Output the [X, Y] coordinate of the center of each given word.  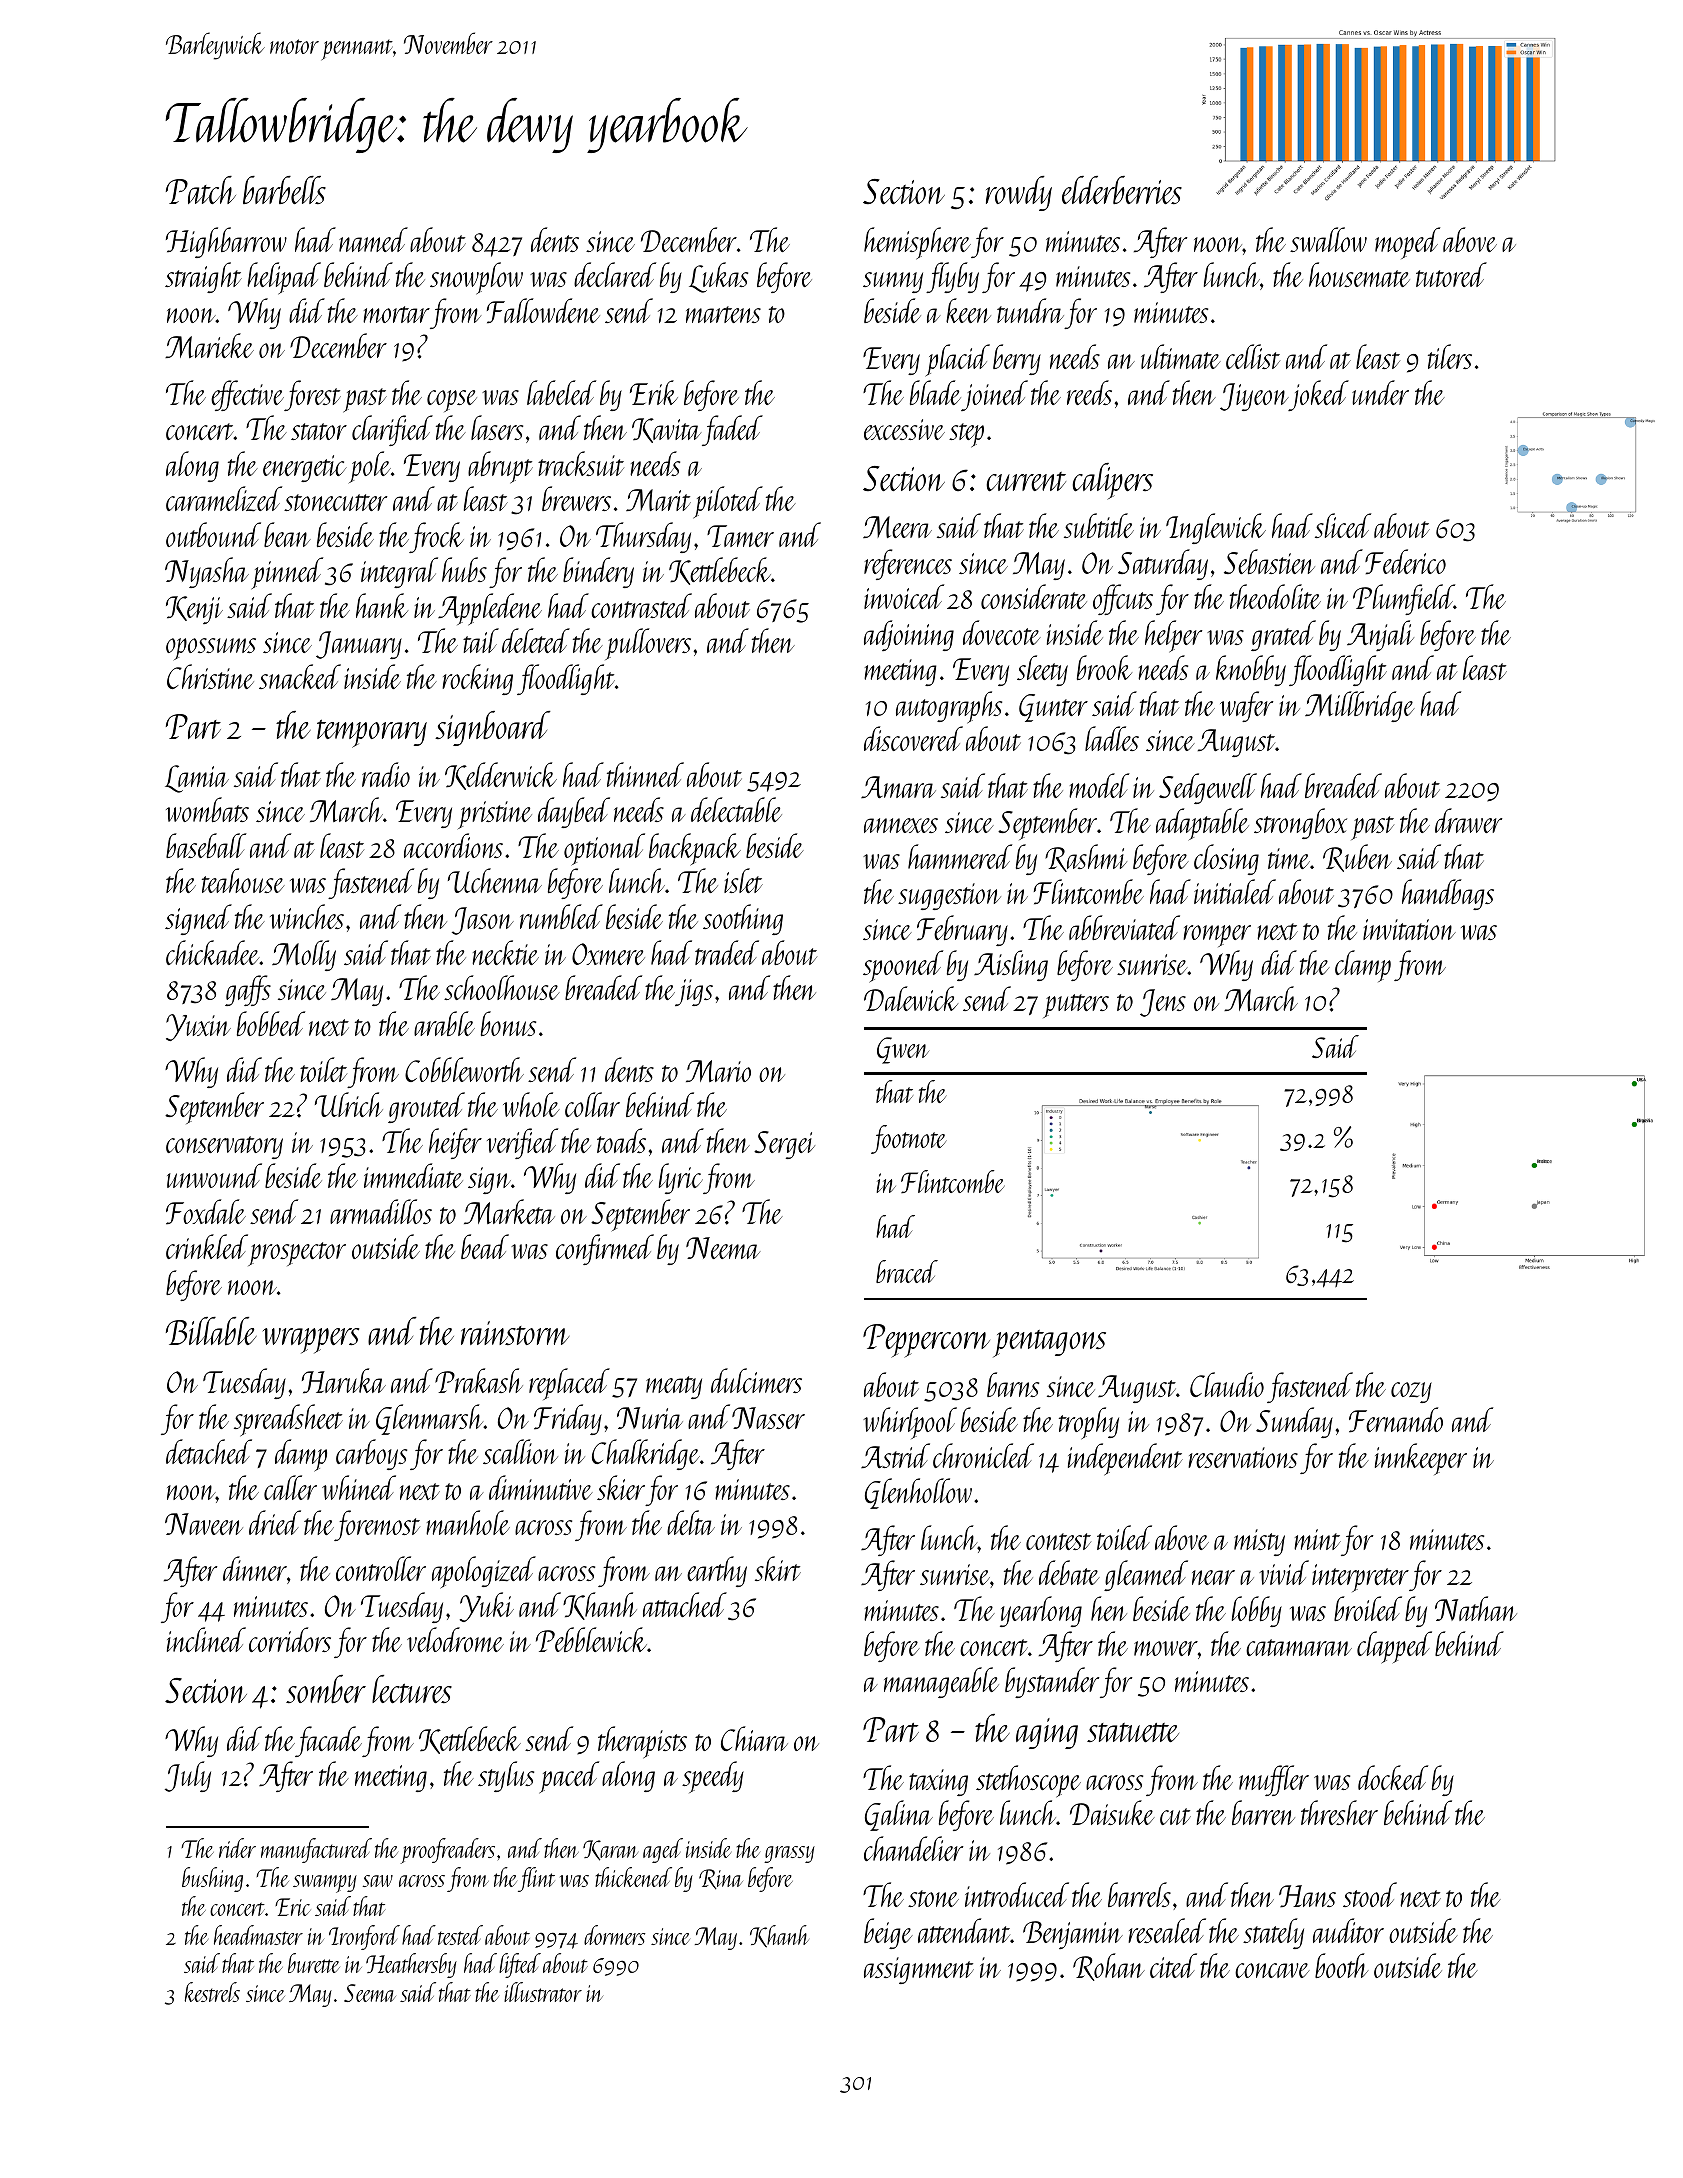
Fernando [1396, 1420]
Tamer [740, 536]
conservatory [224, 1147]
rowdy [1019, 193]
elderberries [1122, 190]
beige [888, 1933]
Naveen [204, 1524]
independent [1125, 1459]
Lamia [197, 779]
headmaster [258, 1935]
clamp [1363, 966]
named [373, 239]
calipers [1112, 481]
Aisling [1011, 965]
